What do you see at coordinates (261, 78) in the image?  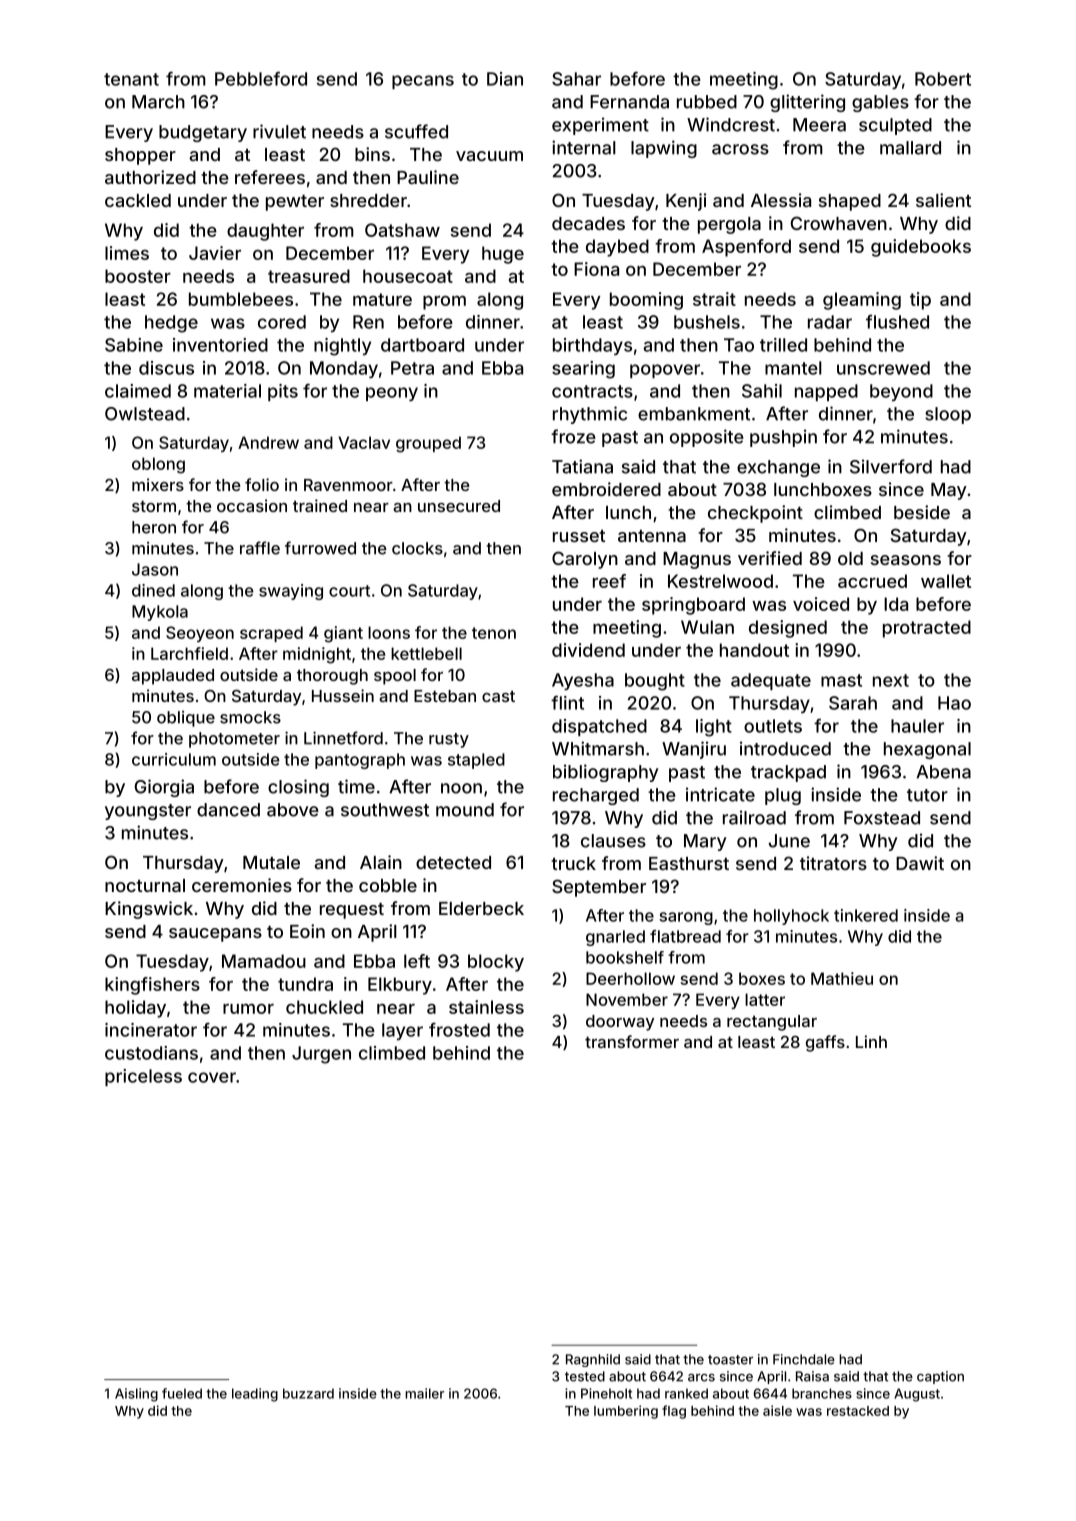 I see `Pebbleford` at bounding box center [261, 78].
